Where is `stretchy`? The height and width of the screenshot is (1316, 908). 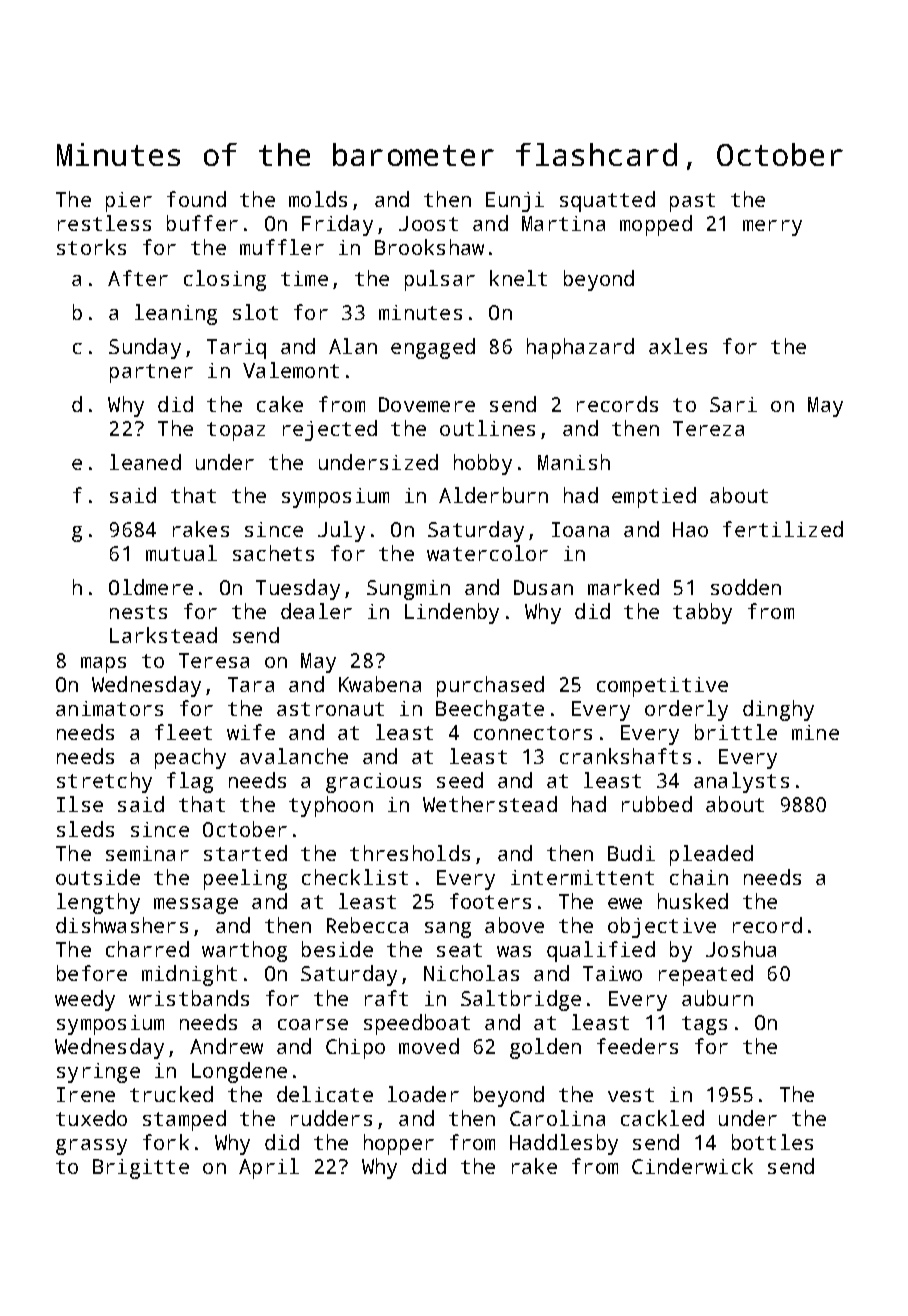
stretchy is located at coordinates (104, 782).
